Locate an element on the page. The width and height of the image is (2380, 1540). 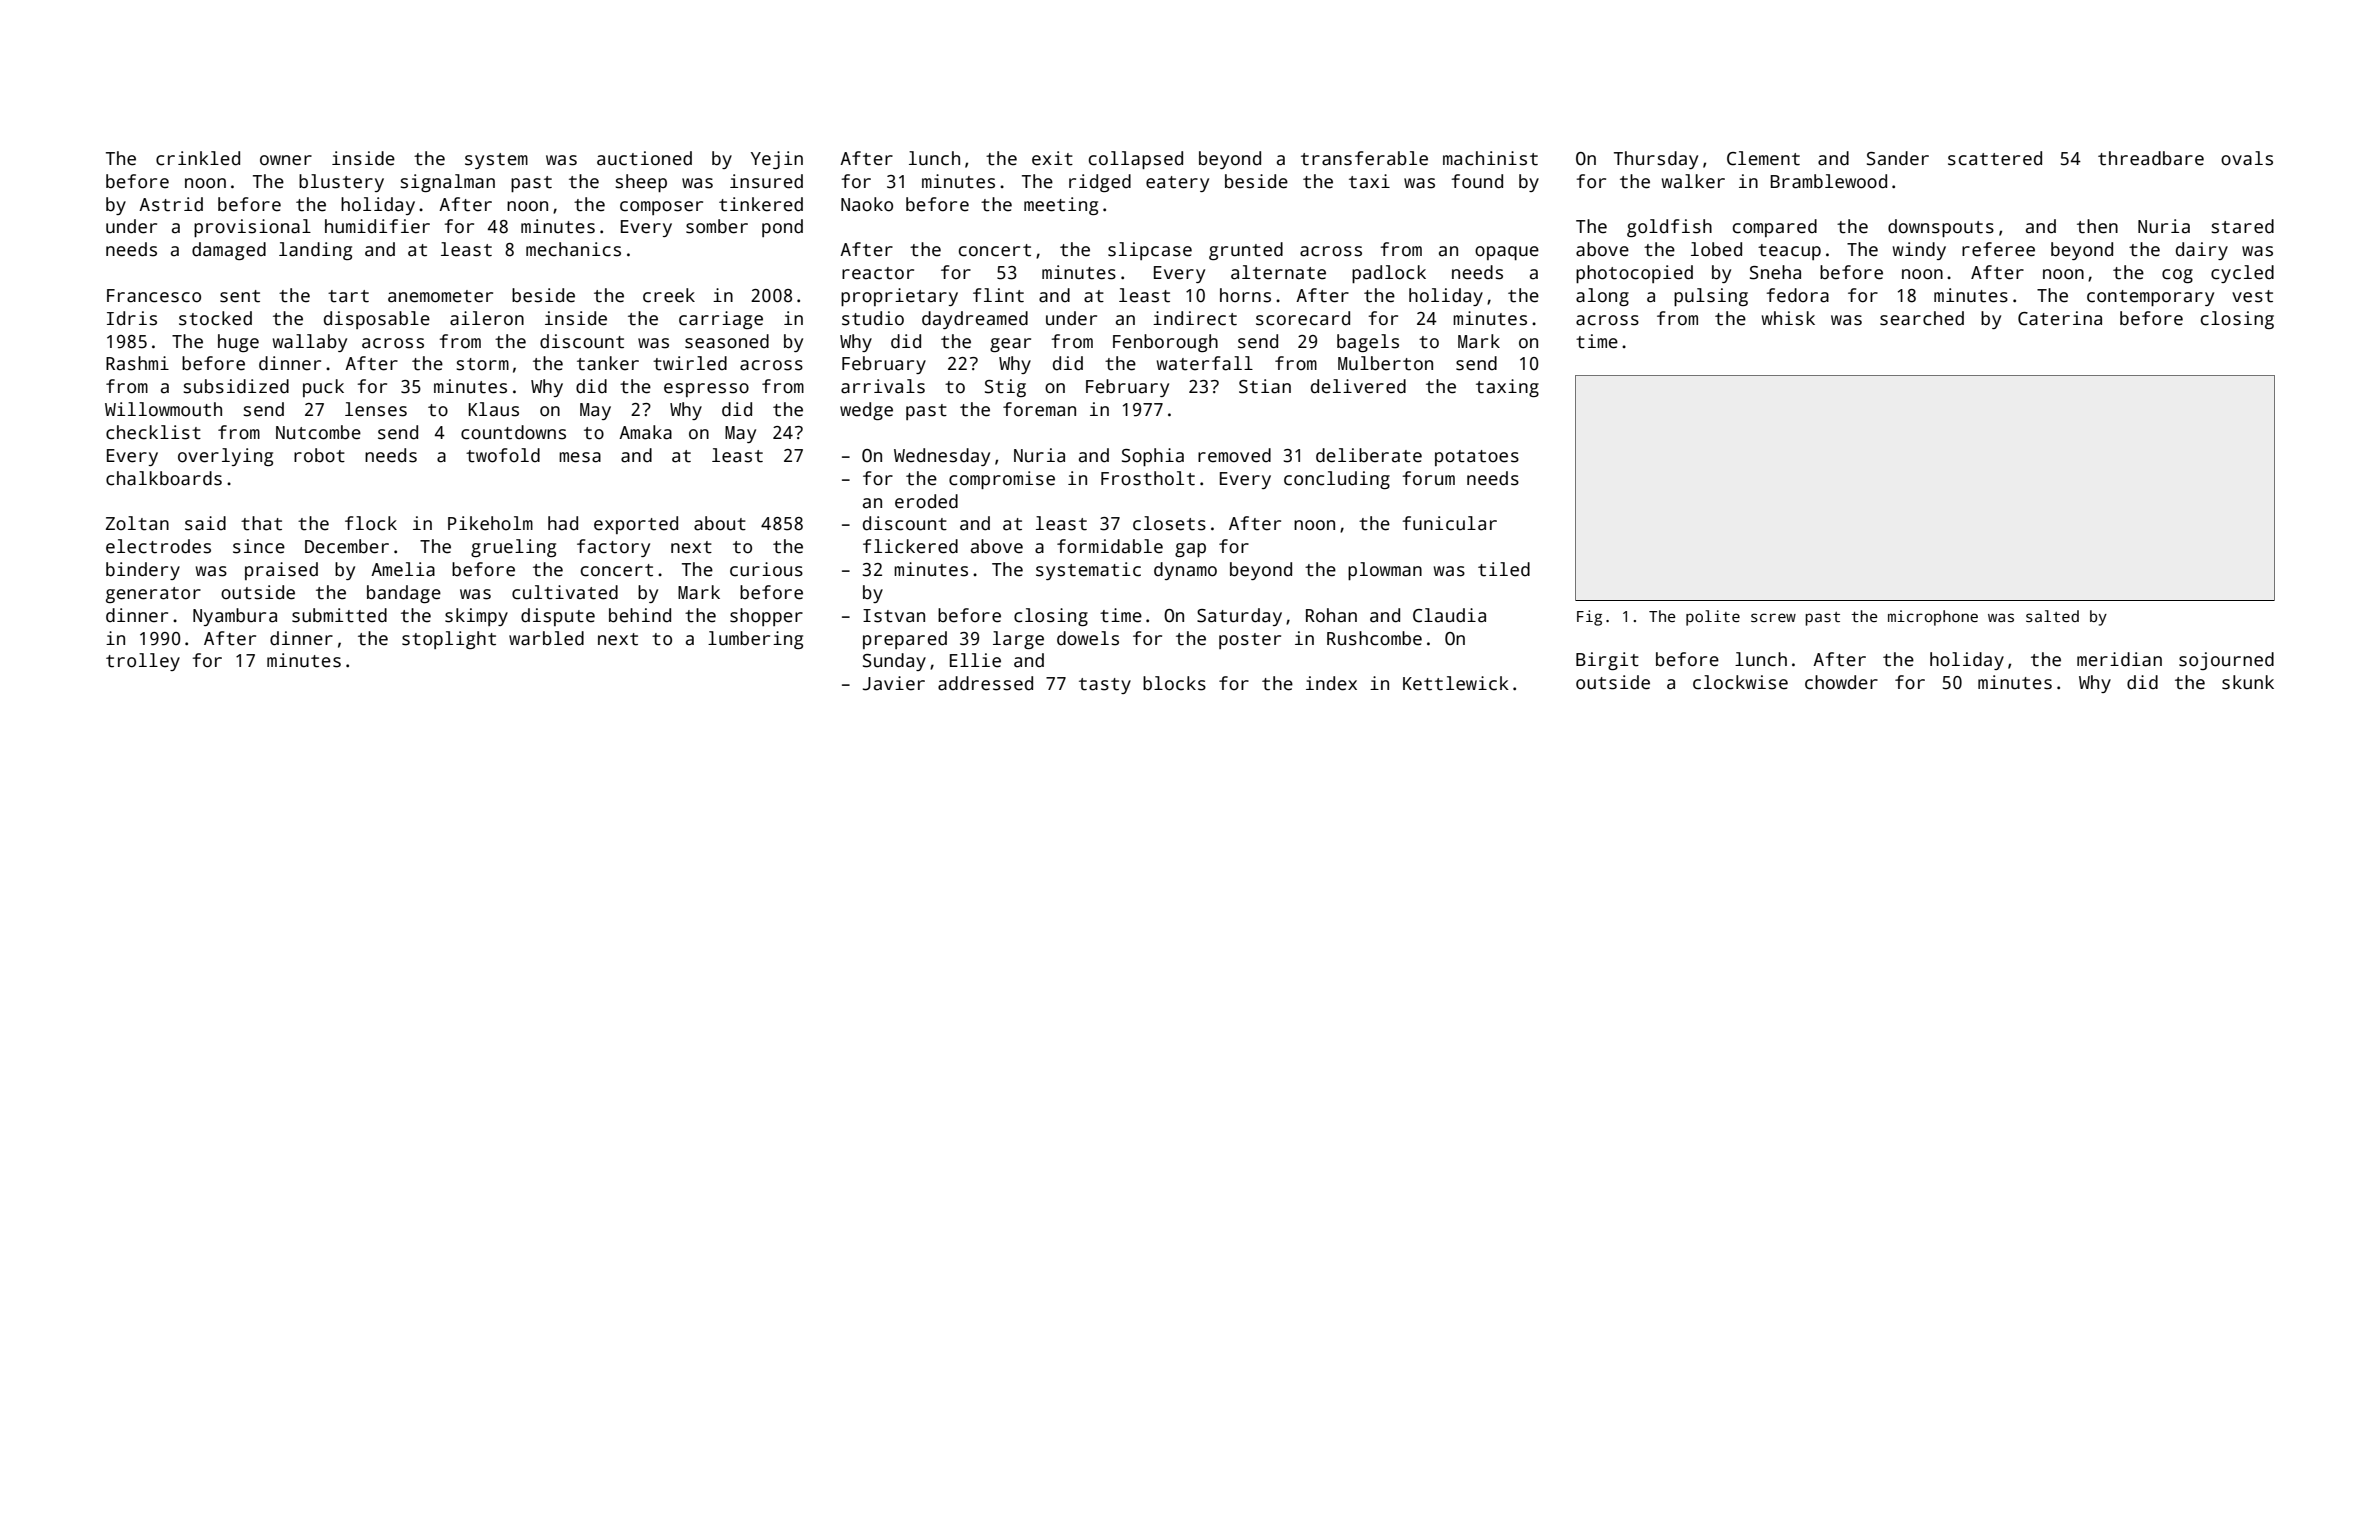
huge is located at coordinates (238, 343).
